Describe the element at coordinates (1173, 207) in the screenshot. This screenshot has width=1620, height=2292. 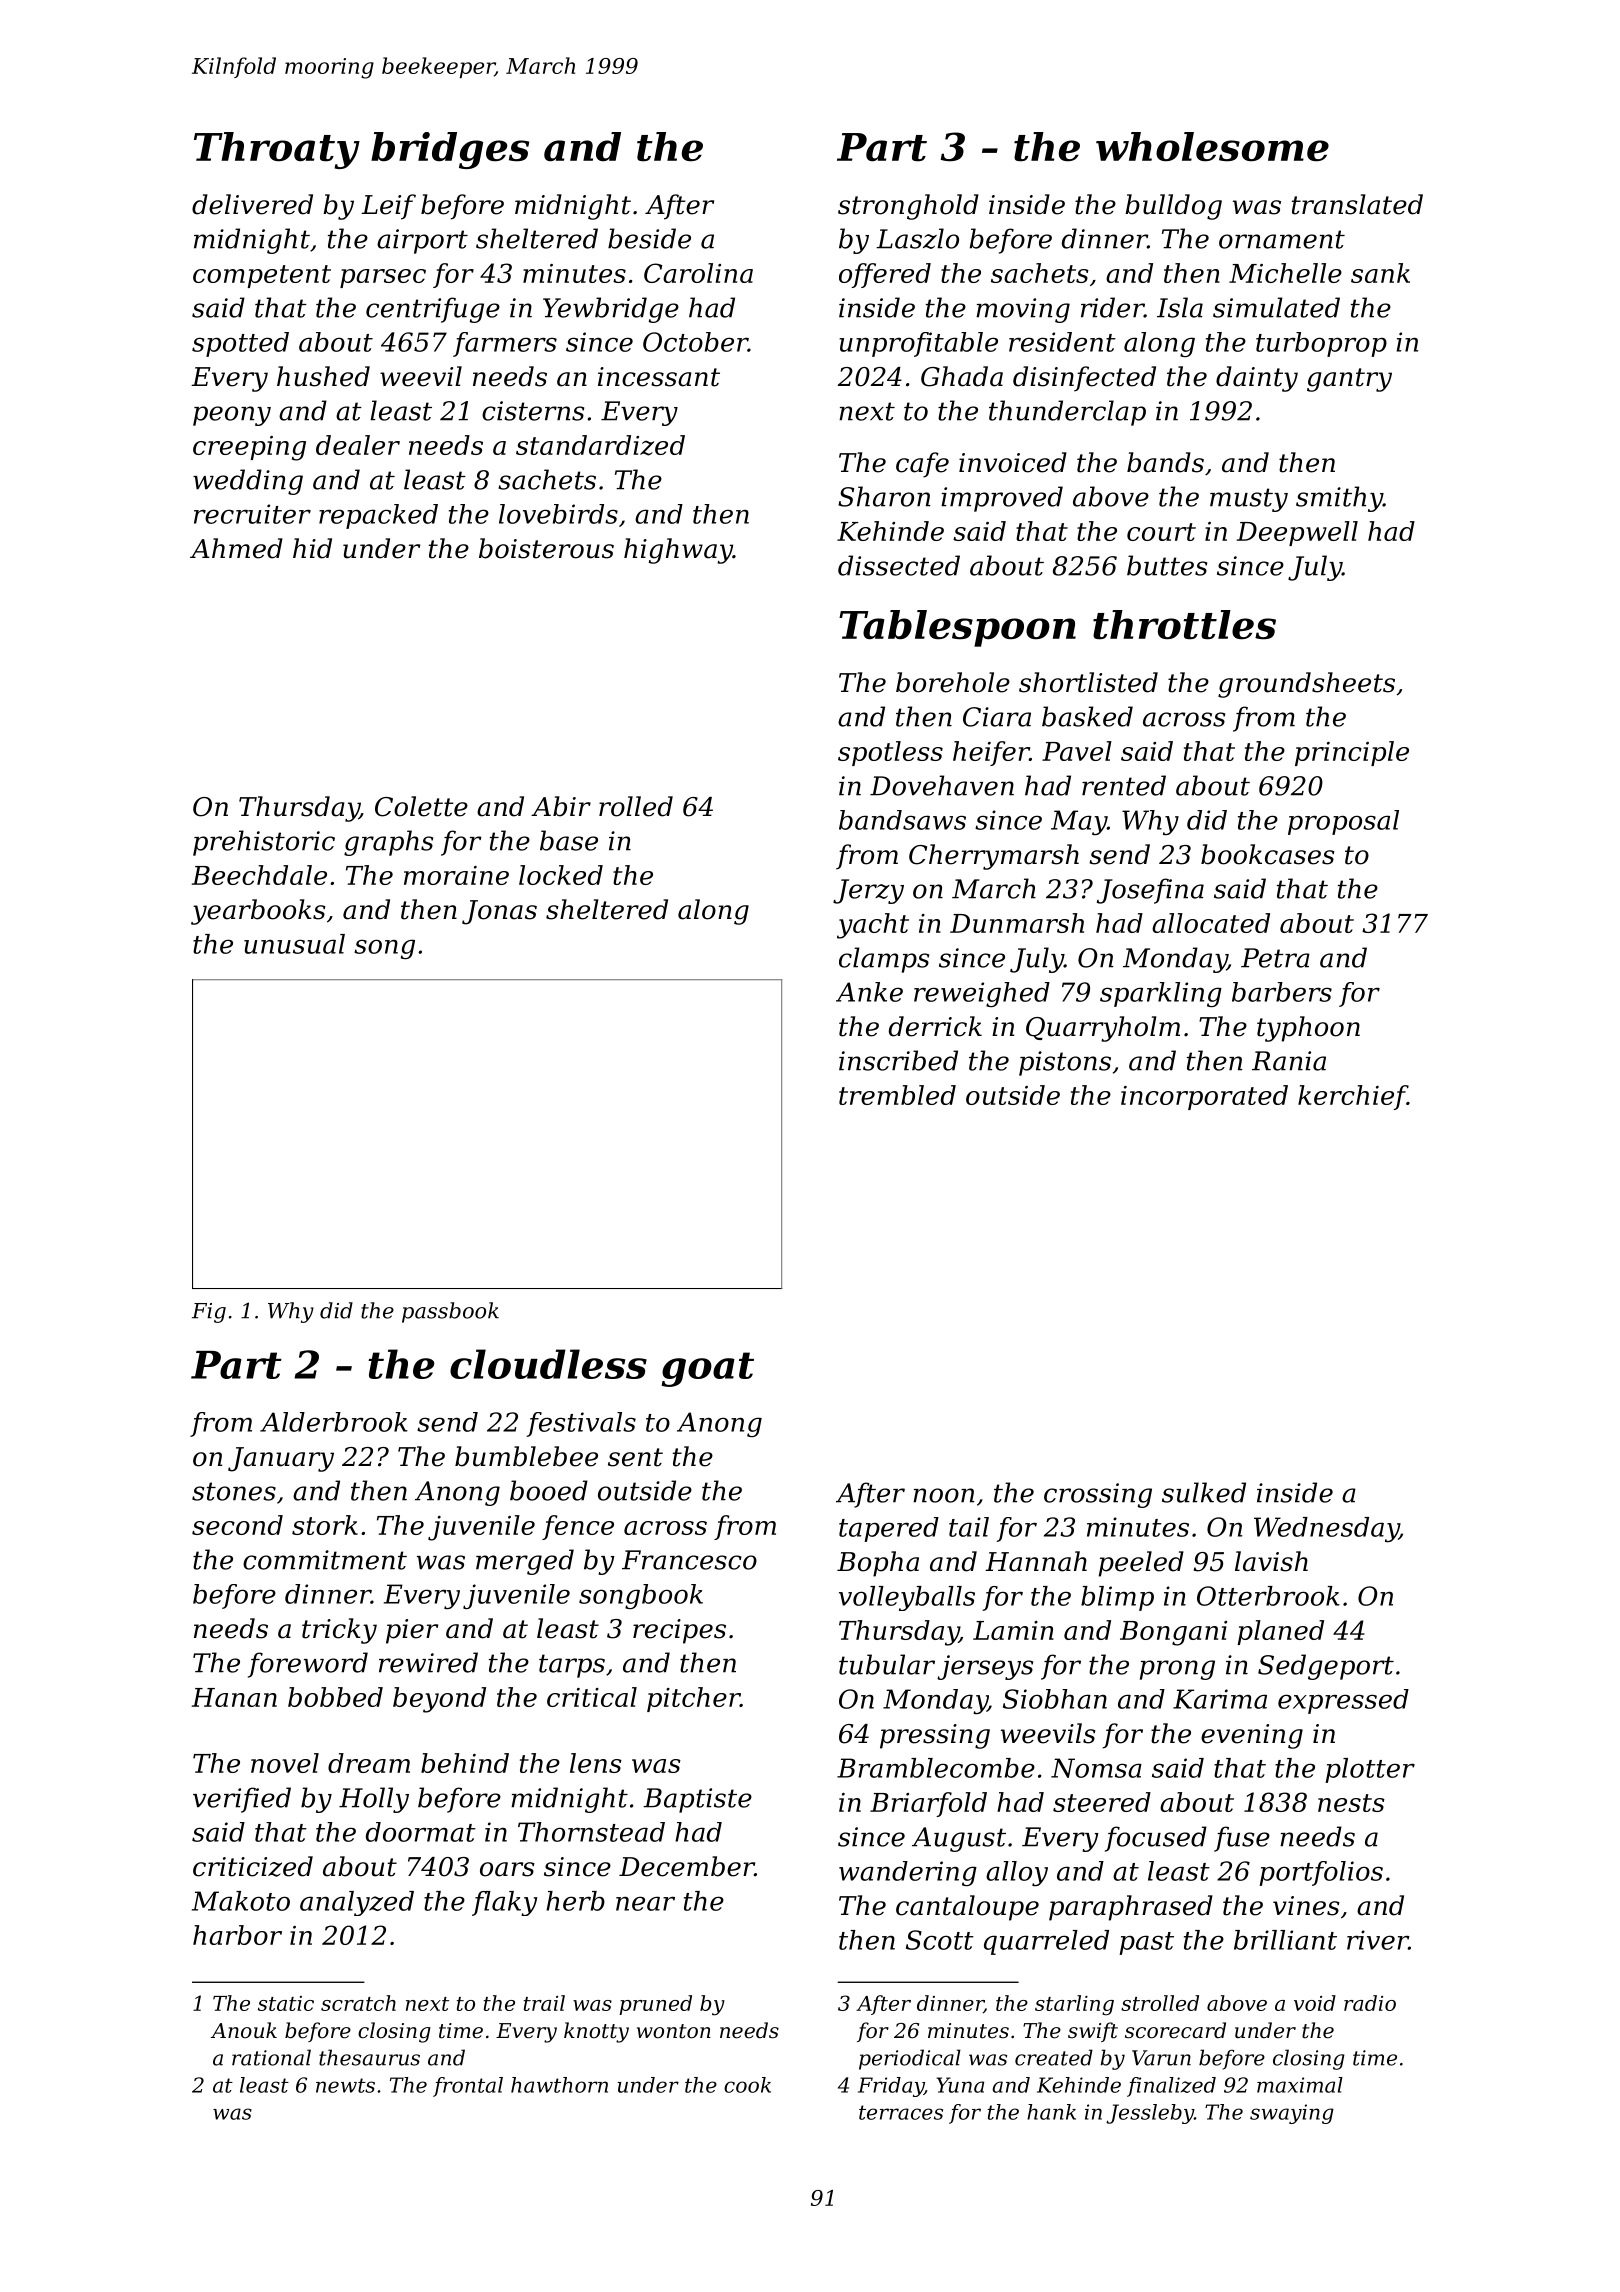
I see `bulldog` at that location.
